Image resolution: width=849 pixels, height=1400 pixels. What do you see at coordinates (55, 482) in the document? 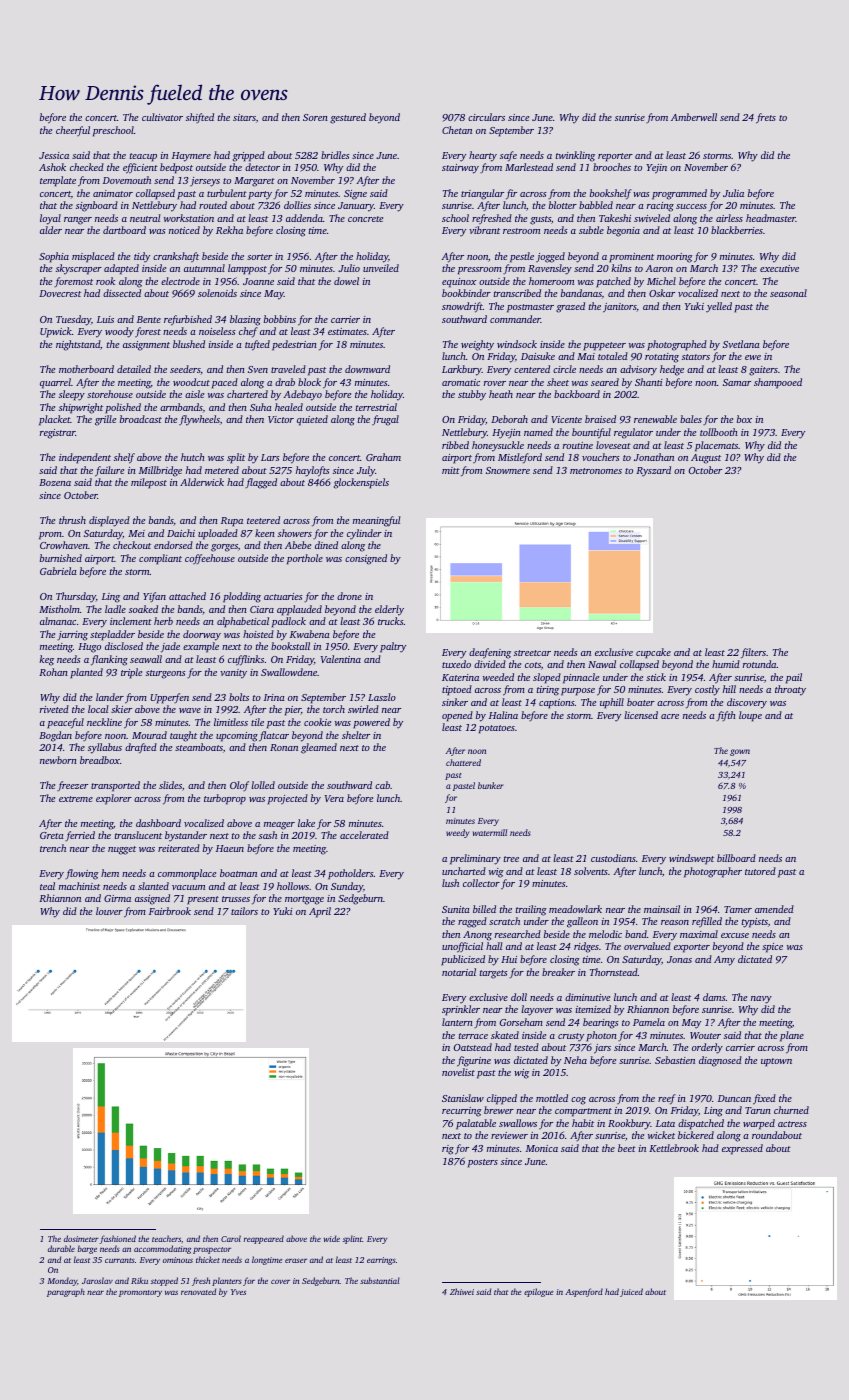
I see `Bozena` at bounding box center [55, 482].
